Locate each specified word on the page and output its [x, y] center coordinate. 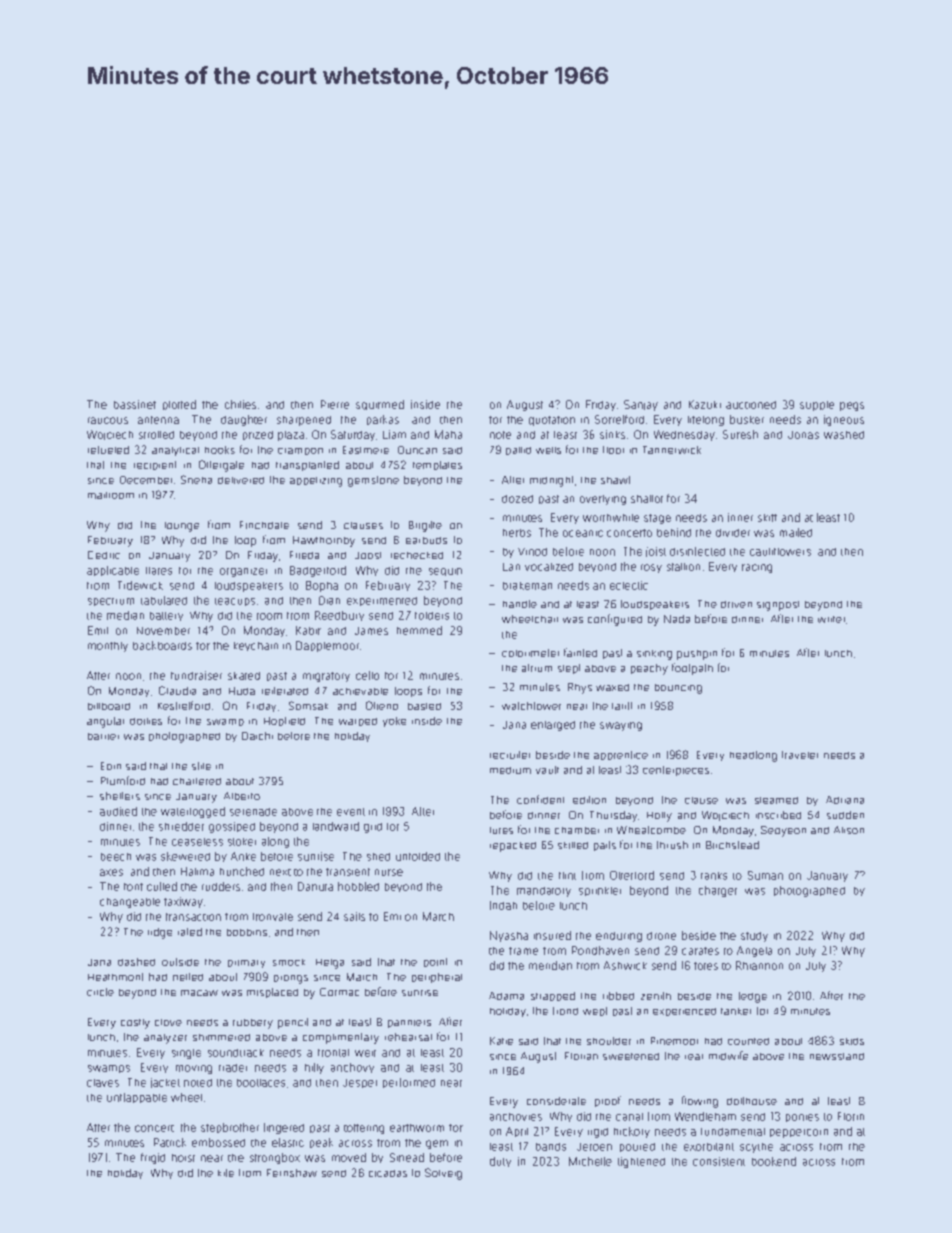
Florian [581, 1056]
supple [817, 406]
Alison [849, 830]
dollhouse [752, 1101]
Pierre [335, 404]
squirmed [380, 405]
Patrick [170, 1142]
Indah [503, 905]
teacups [235, 602]
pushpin [697, 655]
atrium [537, 668]
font [133, 887]
